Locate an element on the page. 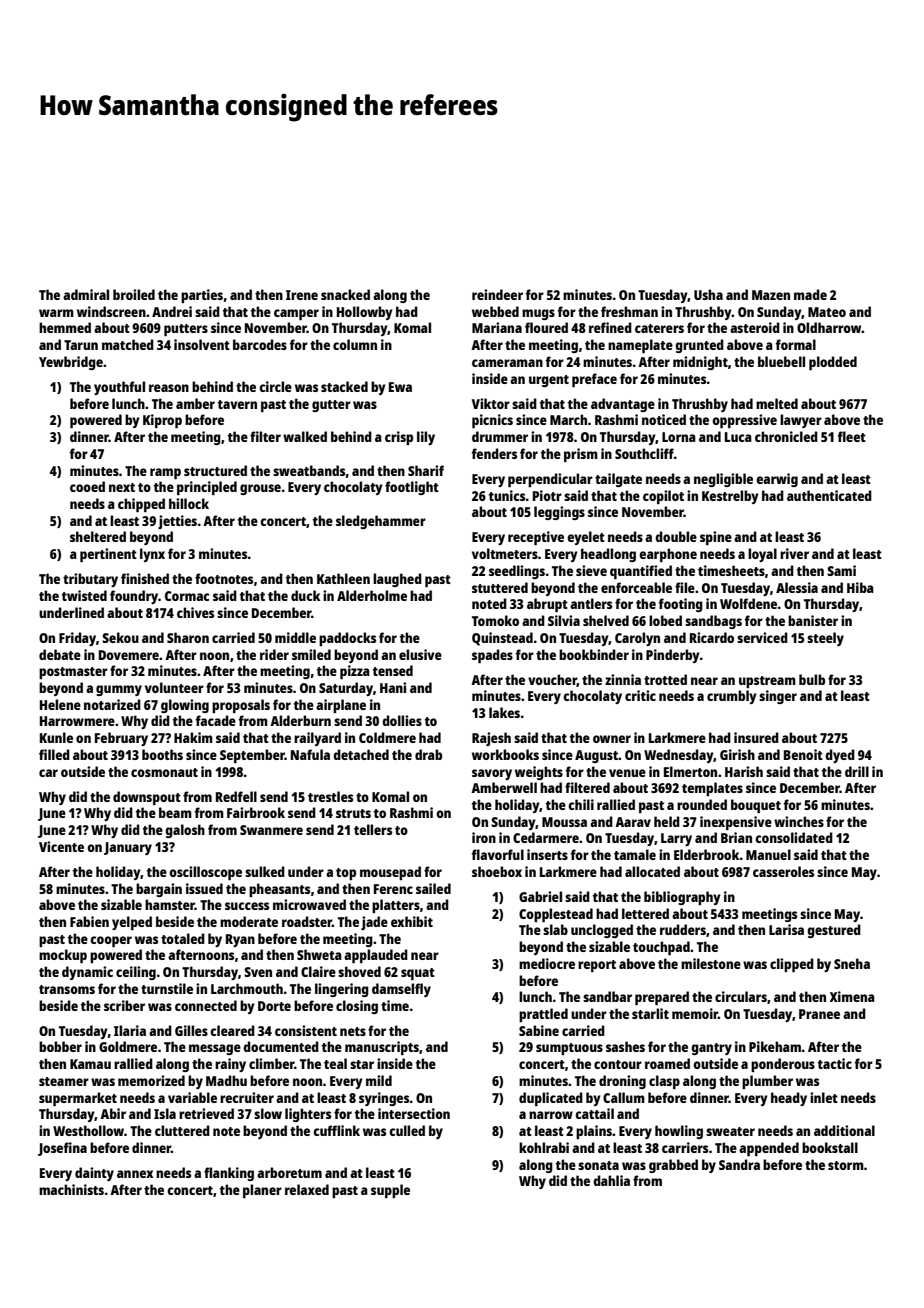 Image resolution: width=924 pixels, height=1308 pixels. fleet is located at coordinates (852, 436).
